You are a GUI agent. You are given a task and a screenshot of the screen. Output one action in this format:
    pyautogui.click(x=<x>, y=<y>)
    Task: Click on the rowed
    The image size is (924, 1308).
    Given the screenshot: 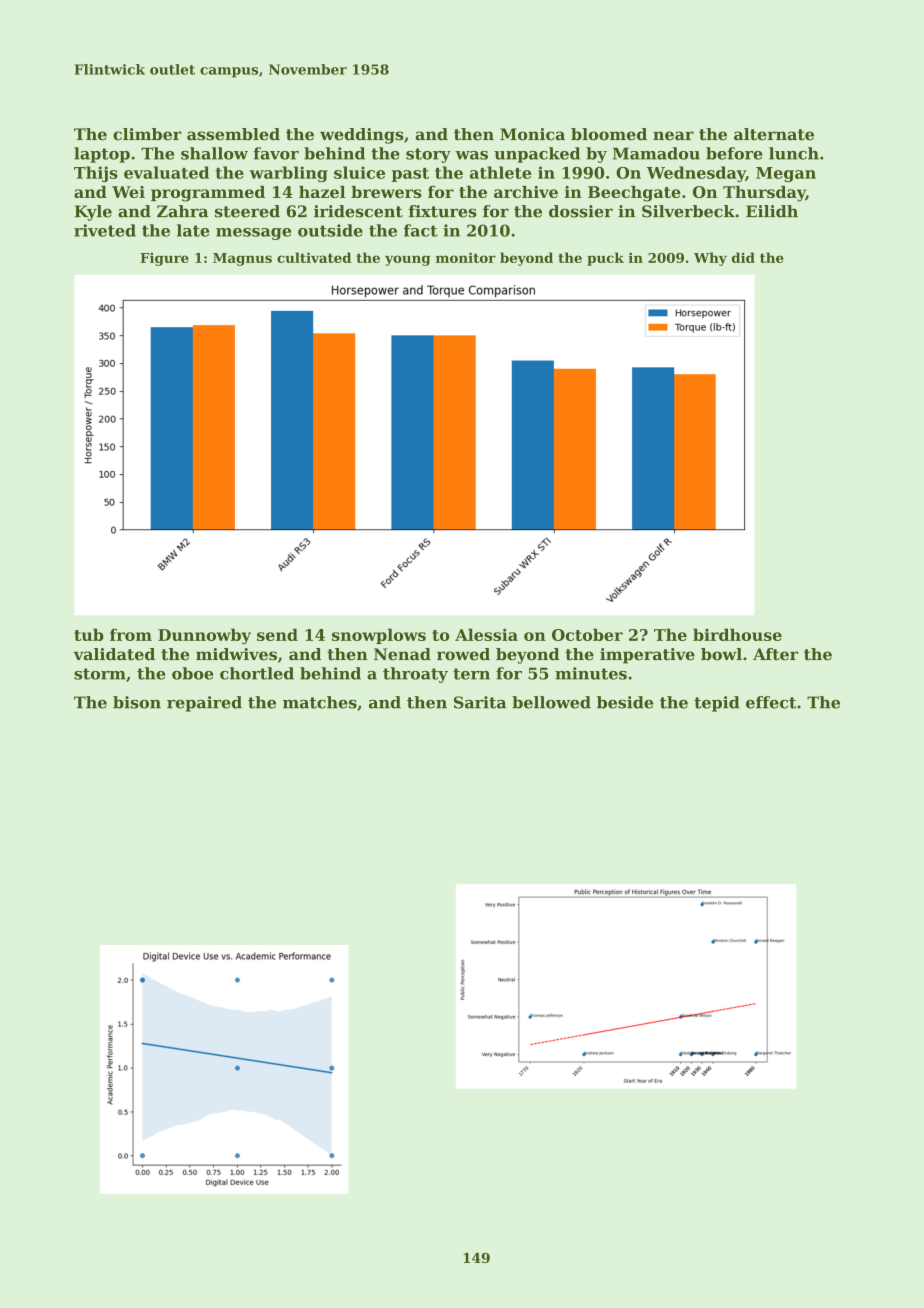 What is the action you would take?
    pyautogui.click(x=463, y=654)
